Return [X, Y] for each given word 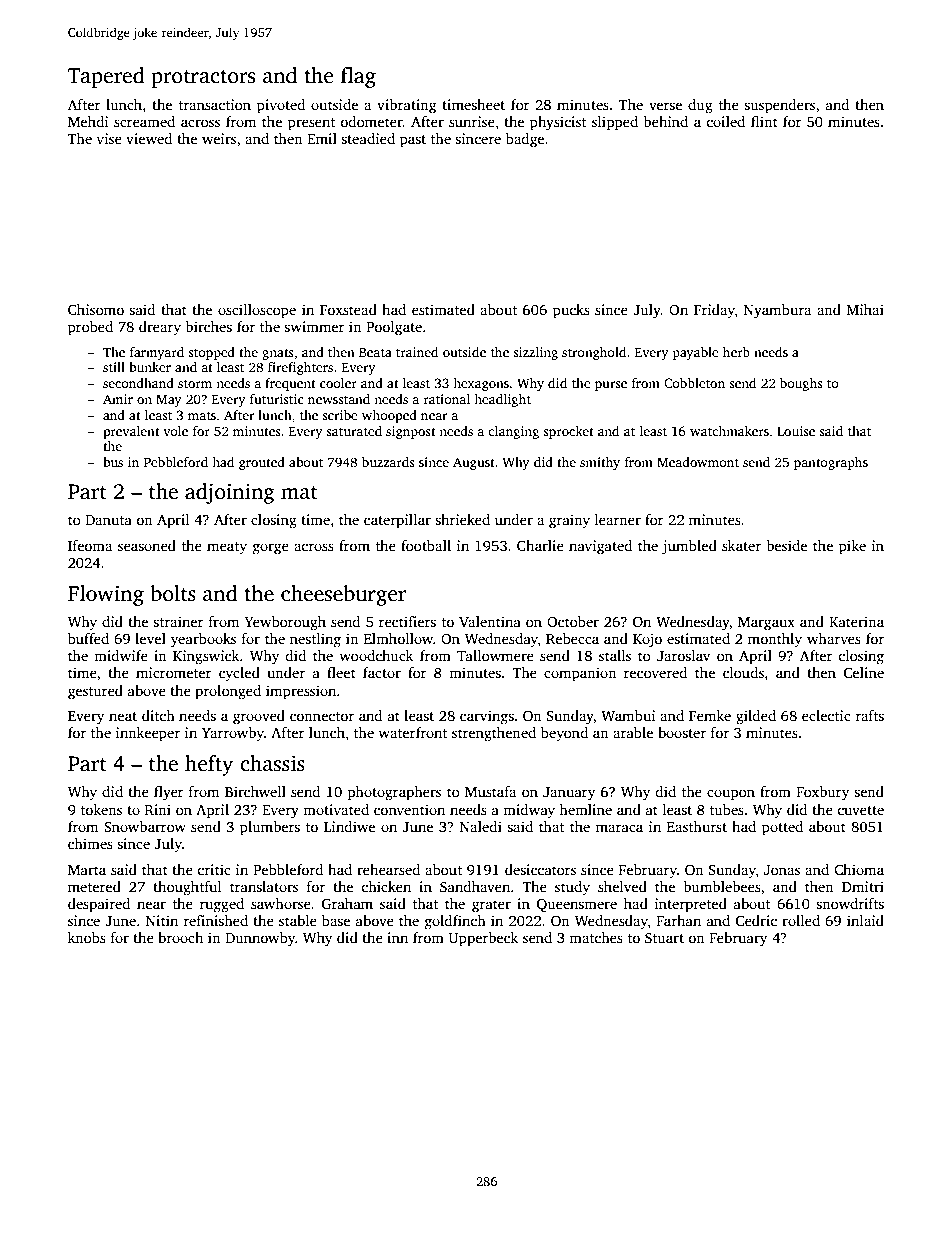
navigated [600, 547]
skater [741, 545]
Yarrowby [233, 734]
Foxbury [822, 793]
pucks [571, 311]
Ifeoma [90, 545]
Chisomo [96, 309]
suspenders [779, 106]
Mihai [865, 309]
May [169, 401]
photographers [394, 793]
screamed [144, 121]
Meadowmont [698, 462]
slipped [615, 123]
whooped [389, 416]
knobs [87, 937]
